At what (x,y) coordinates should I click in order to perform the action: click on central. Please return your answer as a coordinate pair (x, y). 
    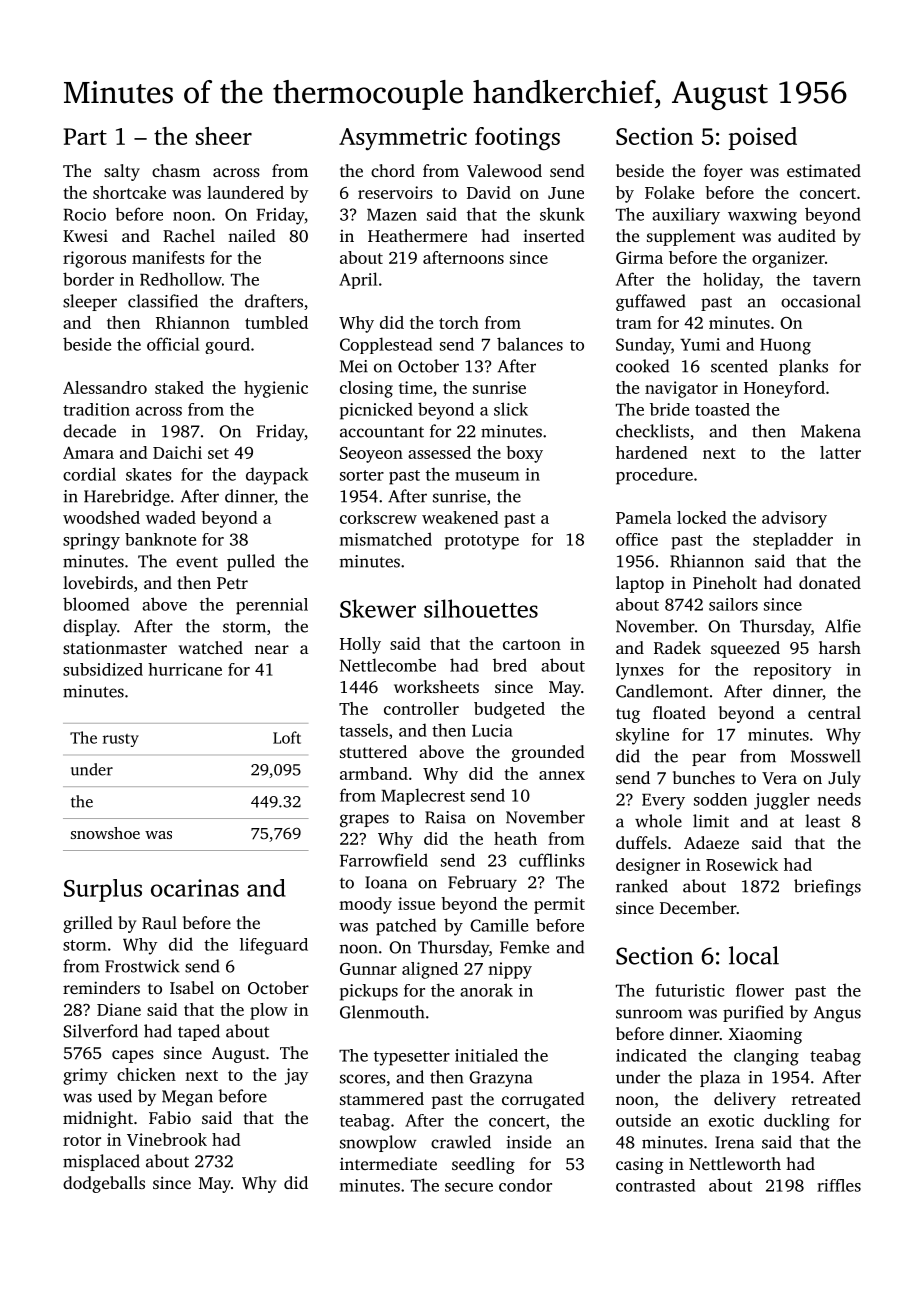
    Looking at the image, I should click on (834, 712).
